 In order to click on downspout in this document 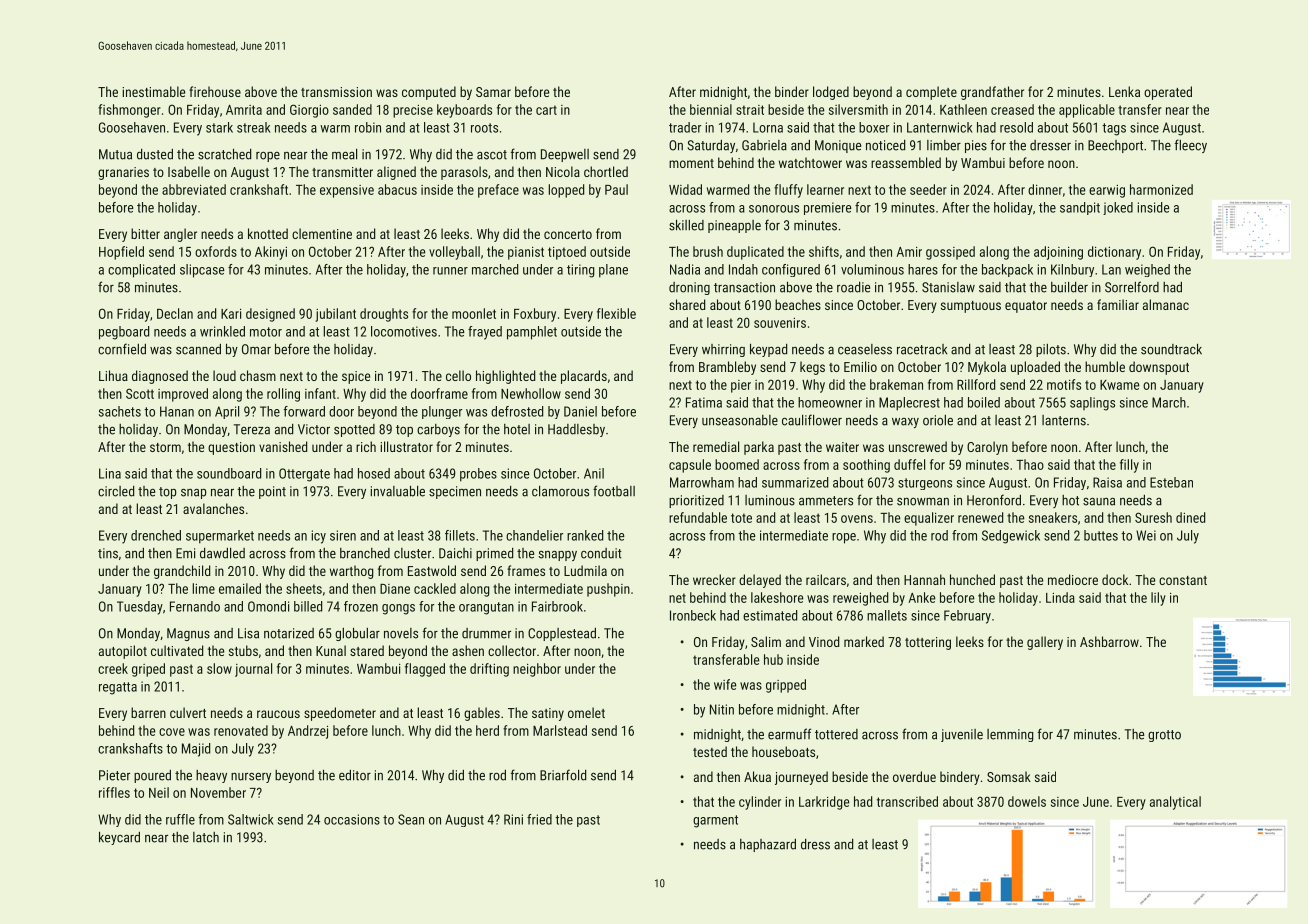, I will do `click(1159, 368)`.
